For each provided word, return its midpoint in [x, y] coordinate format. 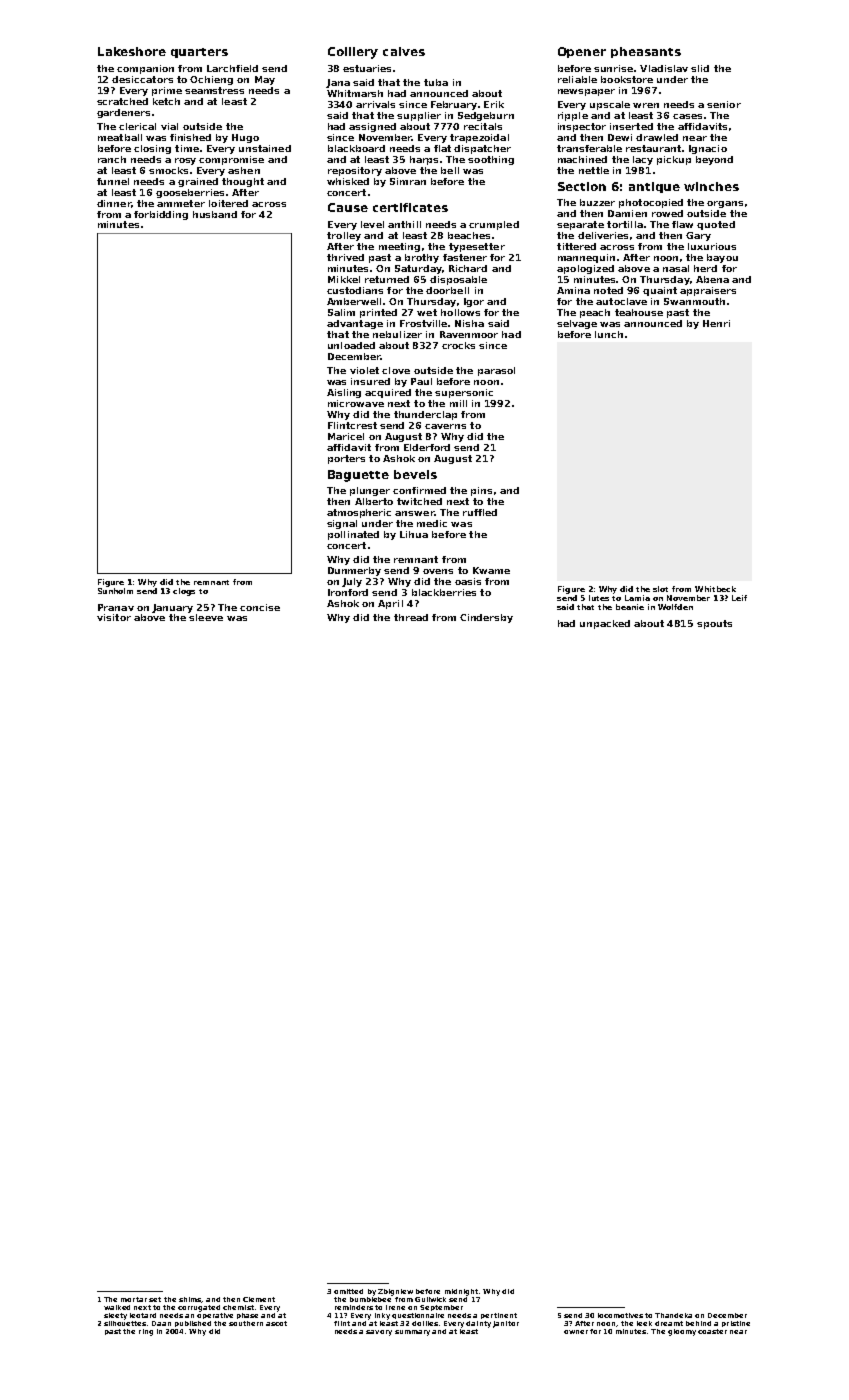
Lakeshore [132, 51]
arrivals [375, 104]
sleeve [206, 617]
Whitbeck [715, 589]
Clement [259, 1299]
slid [700, 68]
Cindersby [486, 618]
